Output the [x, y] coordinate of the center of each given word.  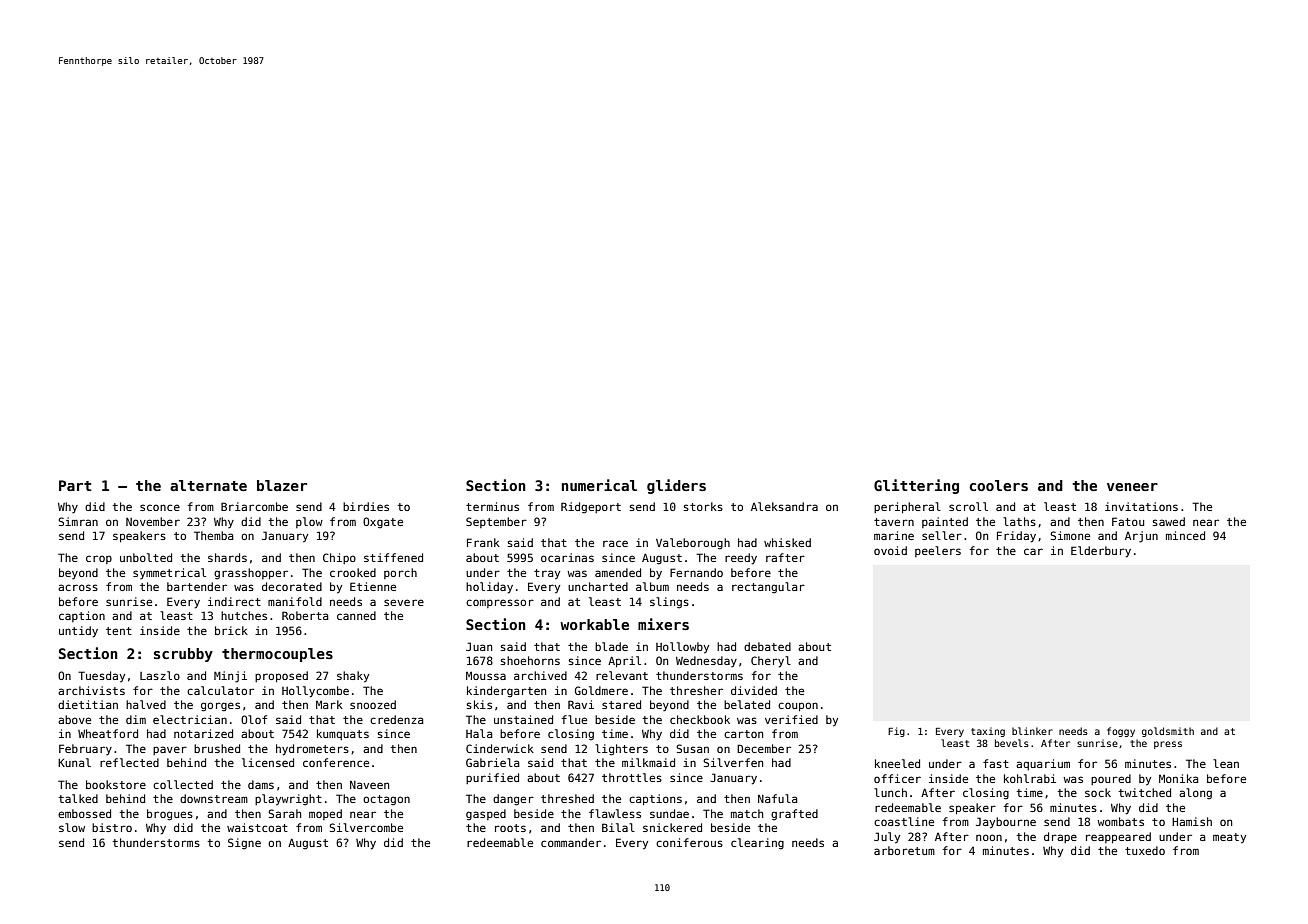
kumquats [343, 734]
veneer [1132, 487]
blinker [1032, 731]
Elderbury [1101, 552]
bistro [112, 827]
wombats [1120, 821]
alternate [208, 485]
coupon [798, 706]
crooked [353, 572]
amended [618, 572]
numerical [599, 485]
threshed [567, 798]
